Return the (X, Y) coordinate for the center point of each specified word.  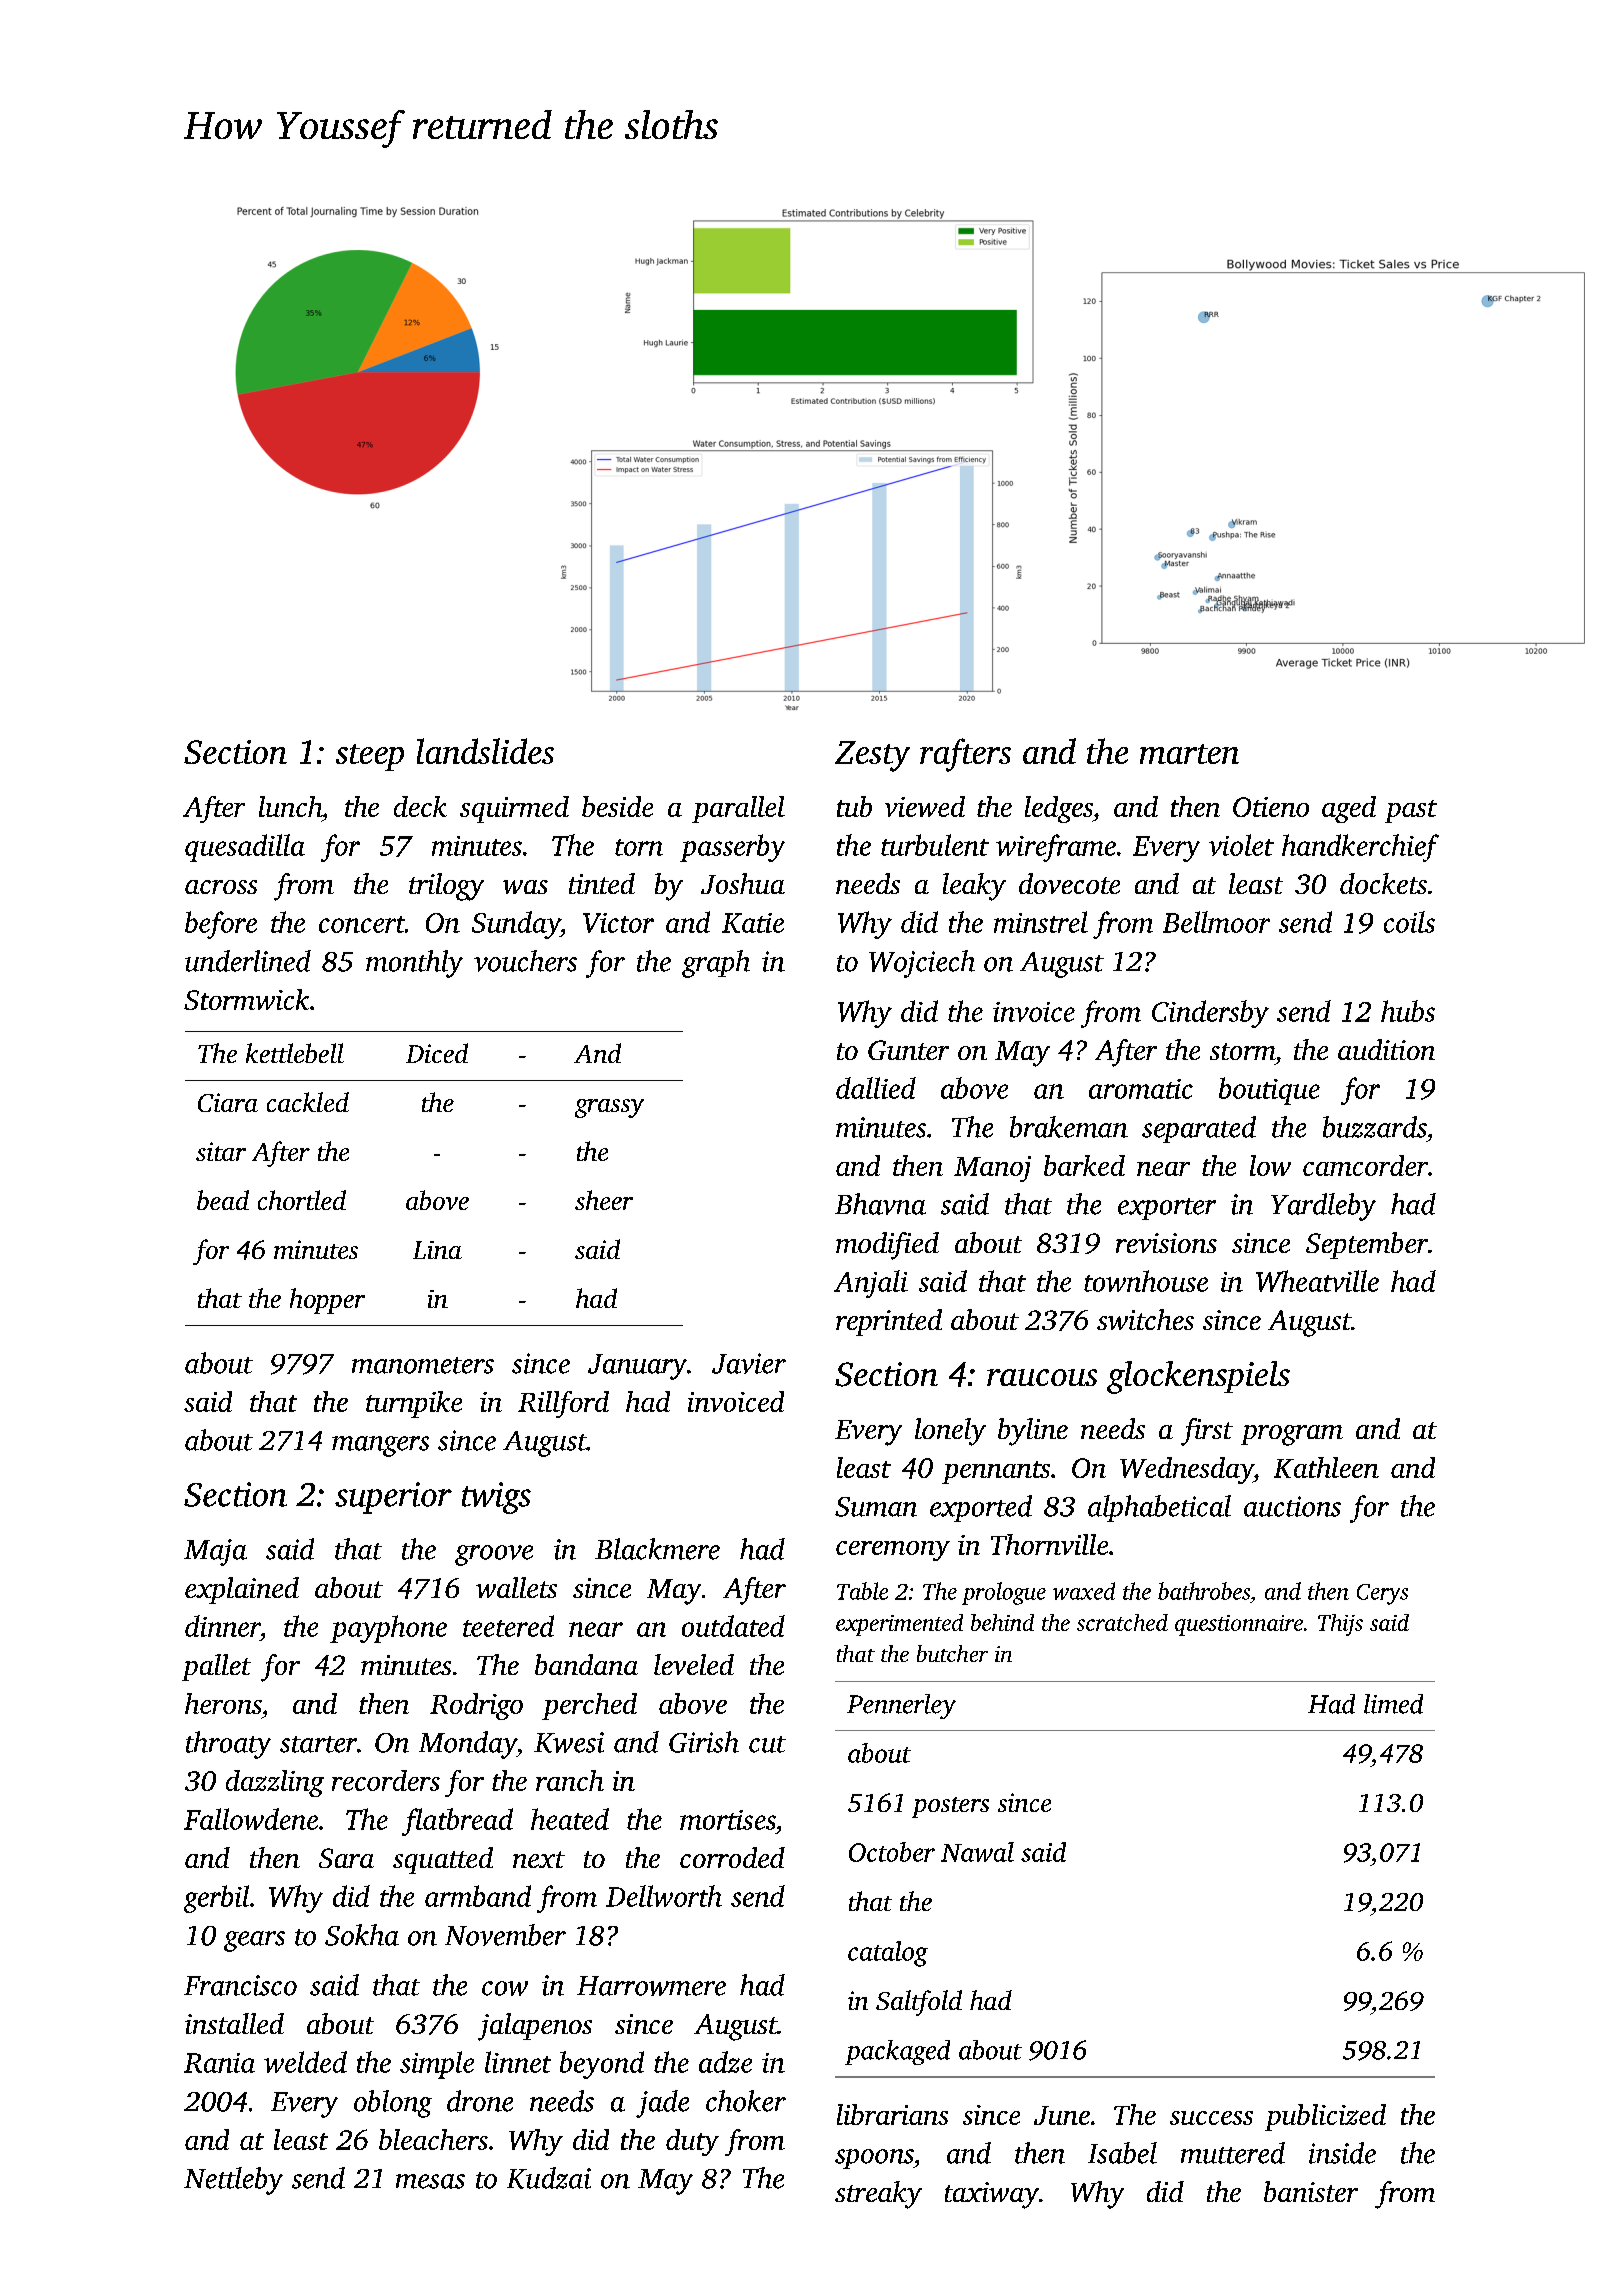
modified (887, 1246)
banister (1311, 2191)
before (221, 925)
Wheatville (1317, 1281)
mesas (430, 2181)
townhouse (1146, 1281)
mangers (380, 1446)
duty (692, 2142)
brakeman (1069, 1127)
